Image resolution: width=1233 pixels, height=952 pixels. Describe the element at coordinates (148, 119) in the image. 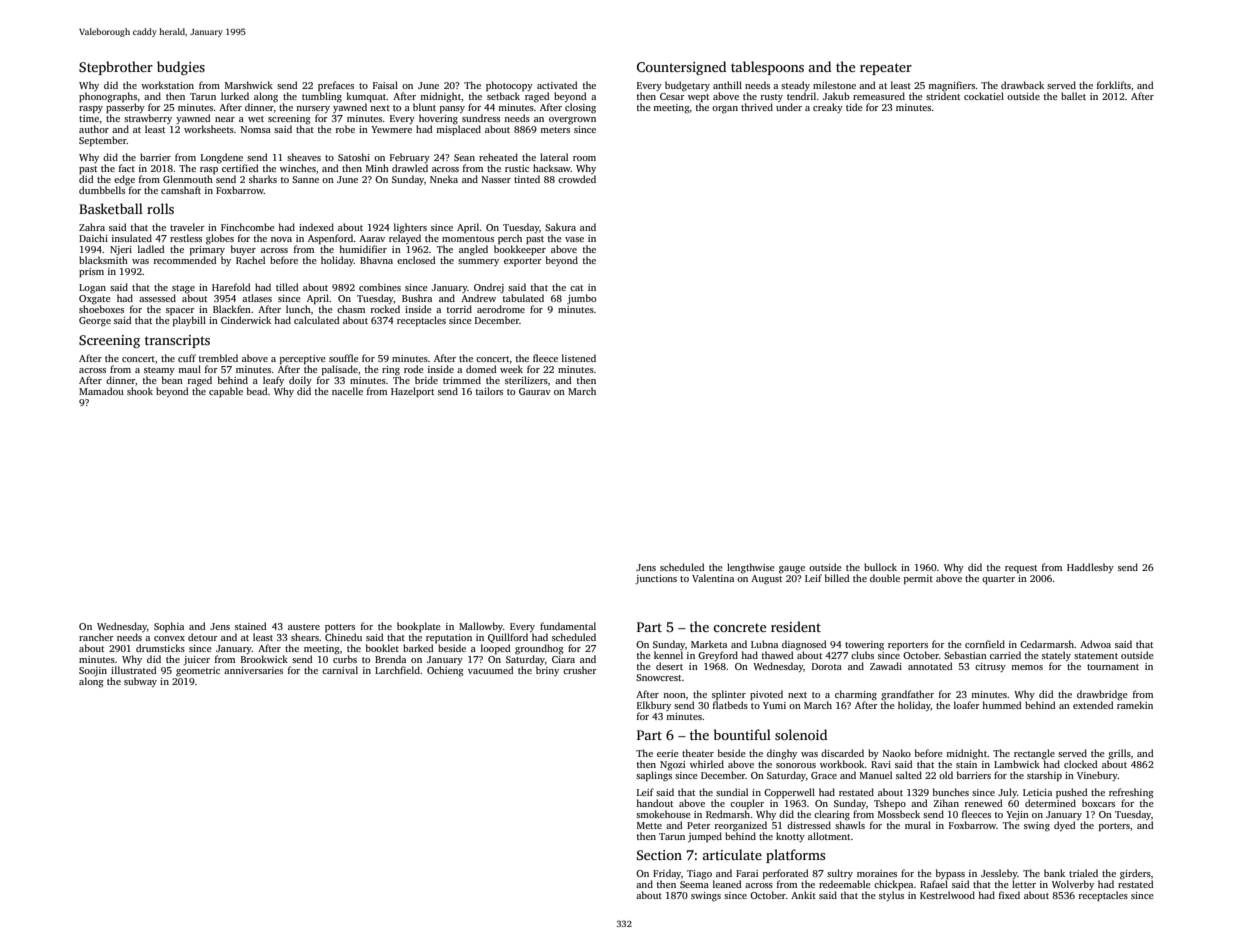

I see `strawberry` at that location.
